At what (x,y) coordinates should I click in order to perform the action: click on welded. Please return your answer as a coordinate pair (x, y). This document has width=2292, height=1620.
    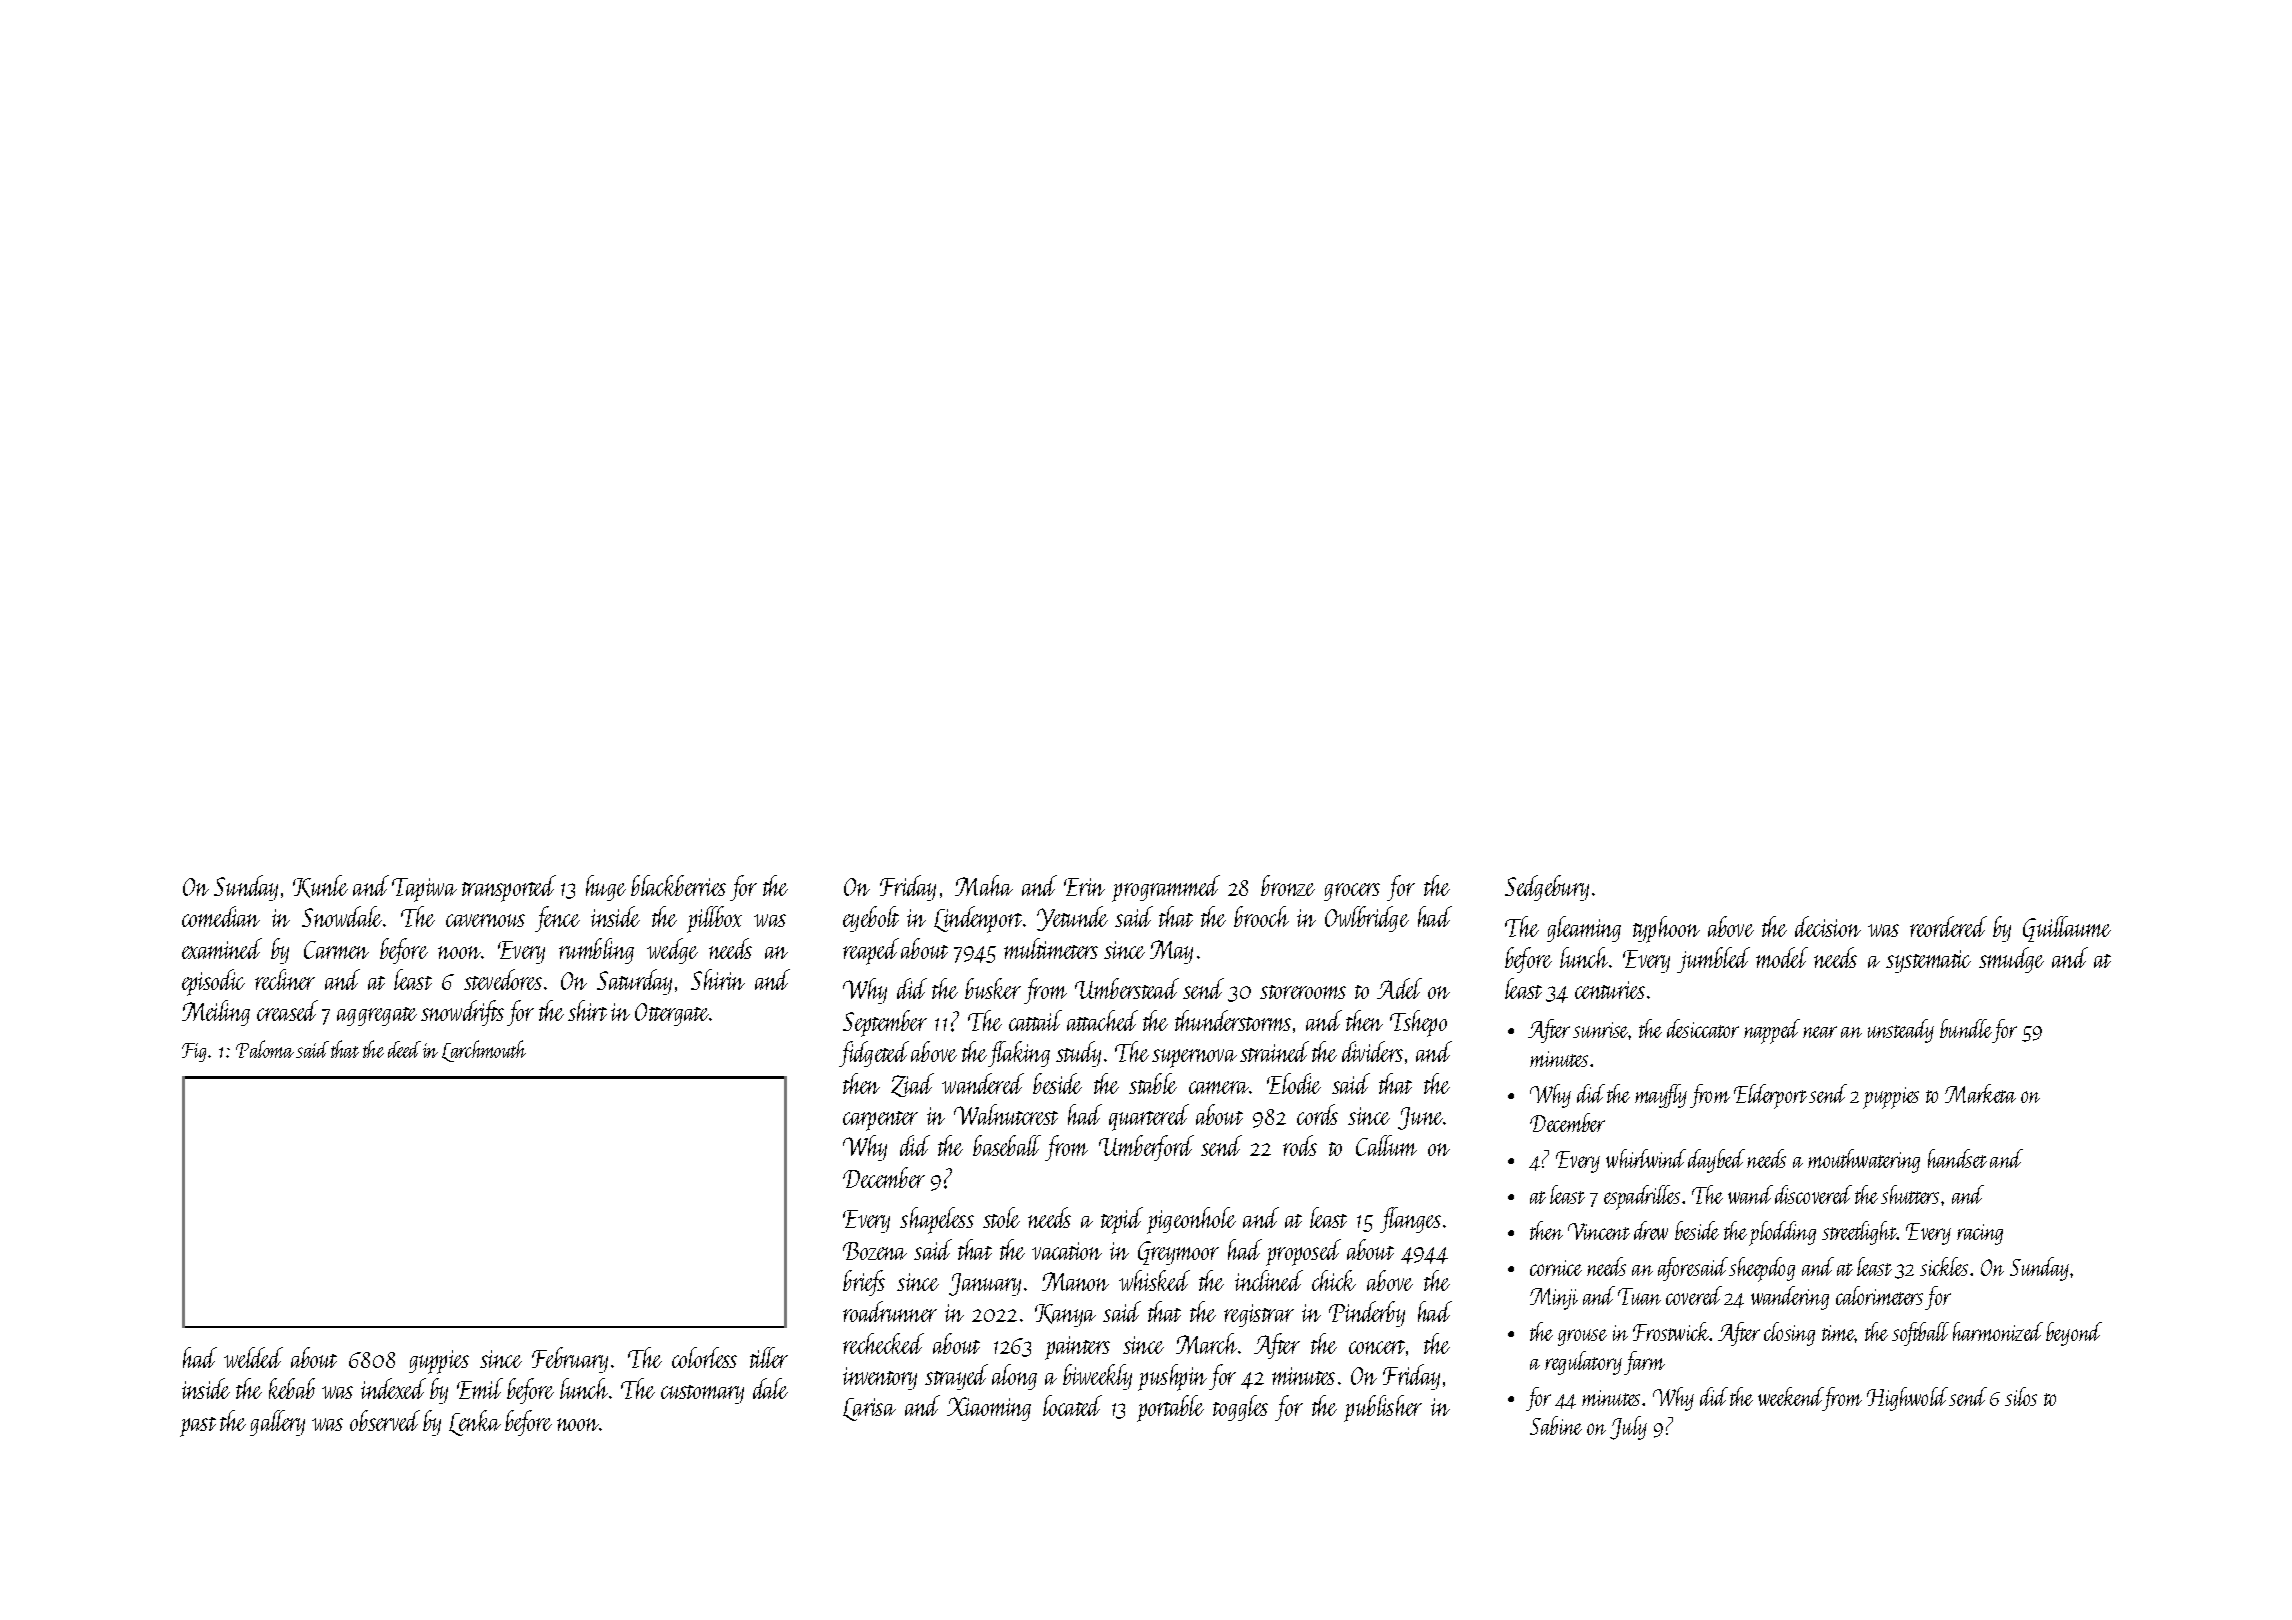
    Looking at the image, I should click on (253, 1357).
